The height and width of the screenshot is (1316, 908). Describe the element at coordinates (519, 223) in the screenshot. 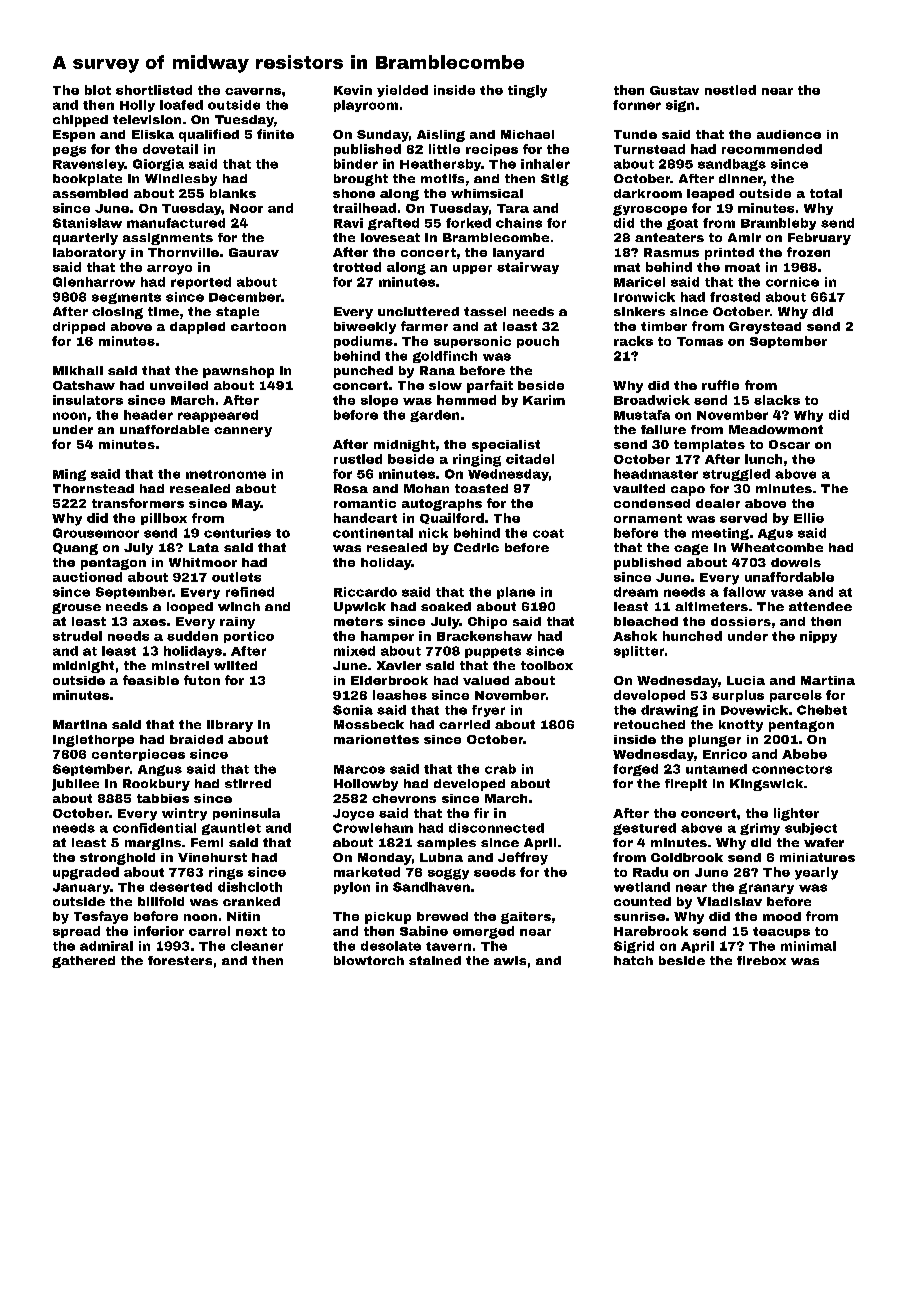

I see `chains` at that location.
